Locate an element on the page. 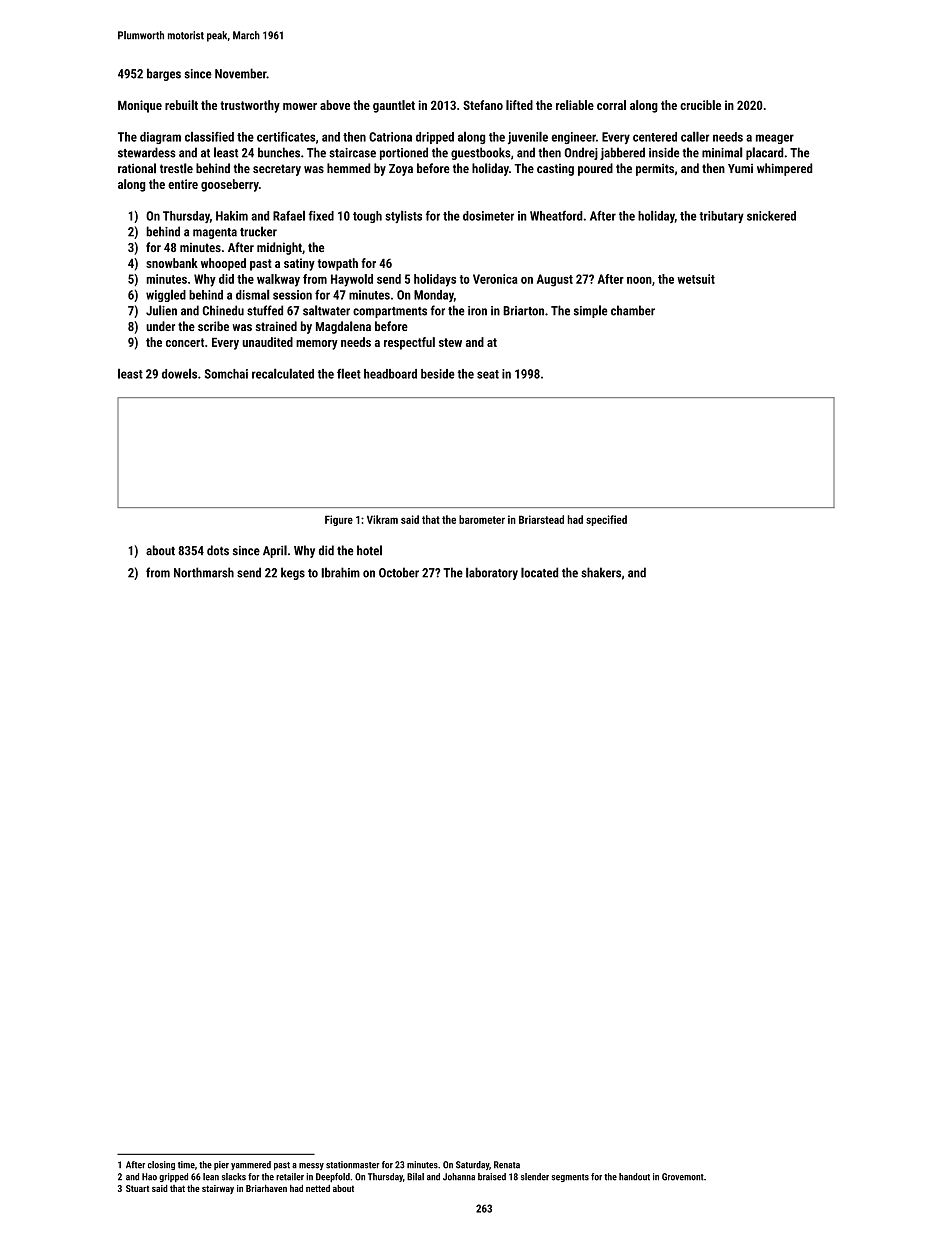 This image has height=1233, width=952. rational is located at coordinates (137, 168).
